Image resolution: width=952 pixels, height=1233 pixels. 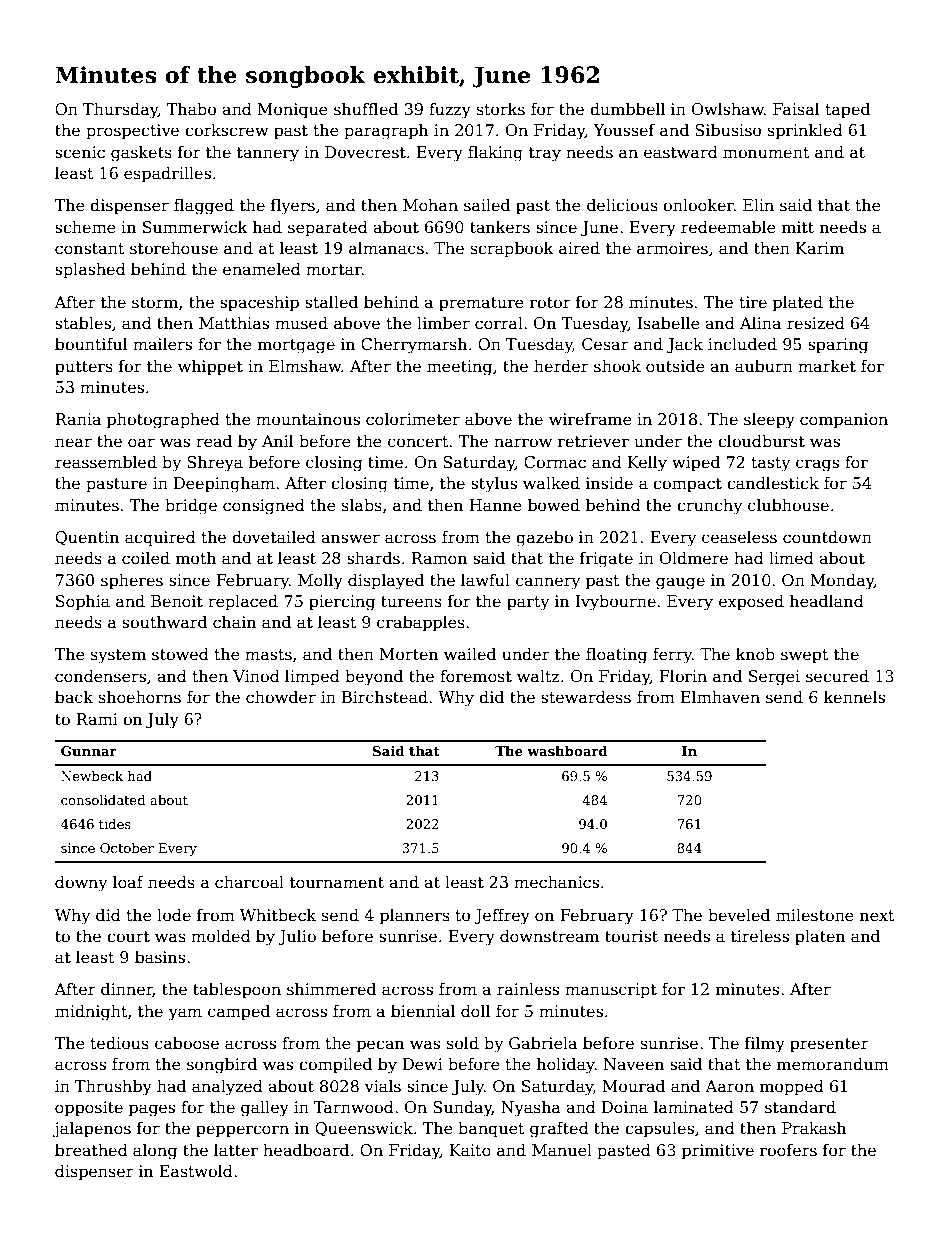 I want to click on tides, so click(x=115, y=824).
